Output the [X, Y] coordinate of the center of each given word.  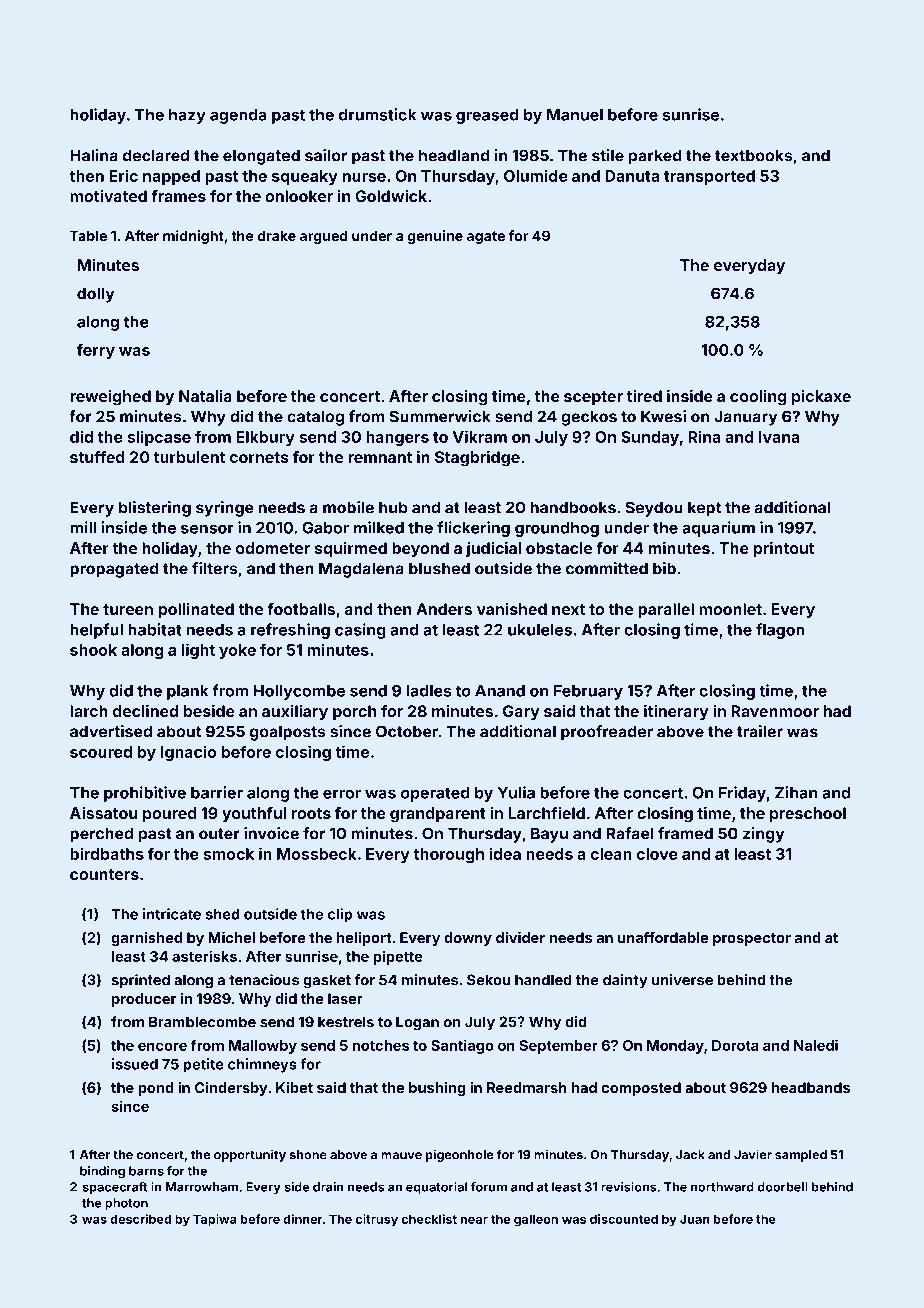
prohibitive [145, 794]
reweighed [110, 398]
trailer [760, 731]
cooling [758, 398]
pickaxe [821, 398]
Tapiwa [215, 1220]
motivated [108, 196]
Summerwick [440, 416]
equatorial [436, 1188]
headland [454, 155]
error [342, 794]
